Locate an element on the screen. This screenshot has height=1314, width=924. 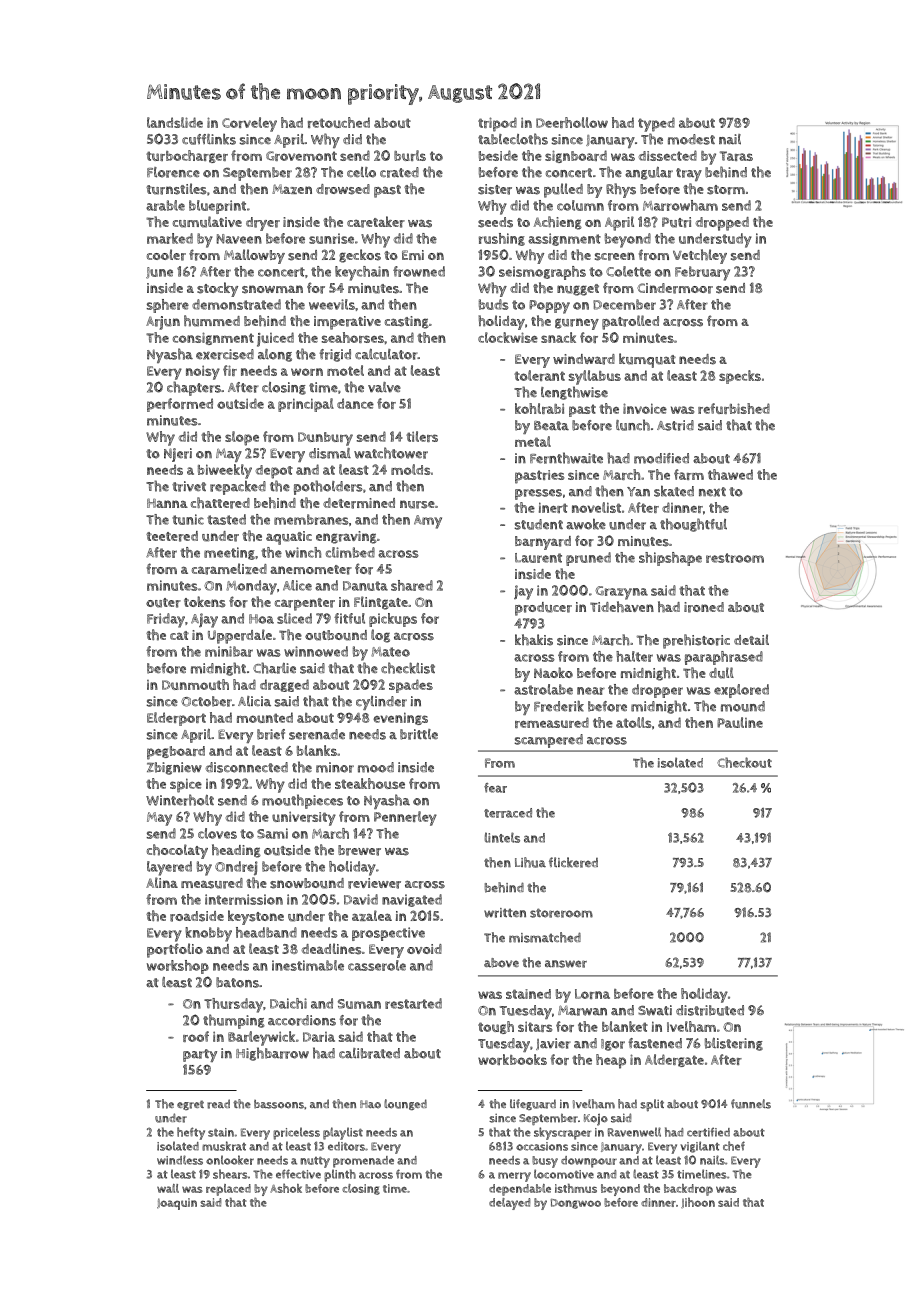
dropped is located at coordinates (722, 224).
